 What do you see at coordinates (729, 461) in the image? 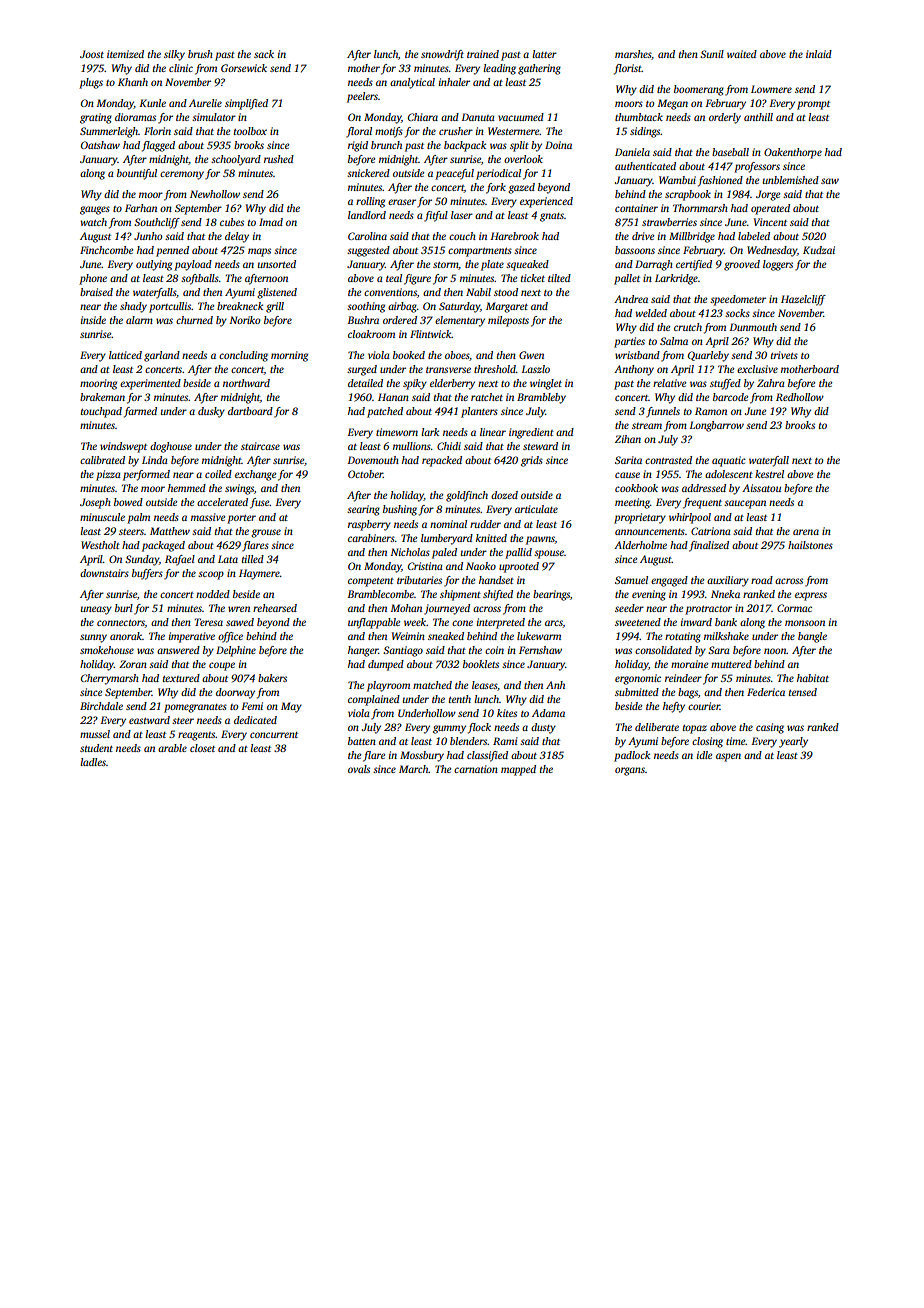
I see `aquatic` at bounding box center [729, 461].
